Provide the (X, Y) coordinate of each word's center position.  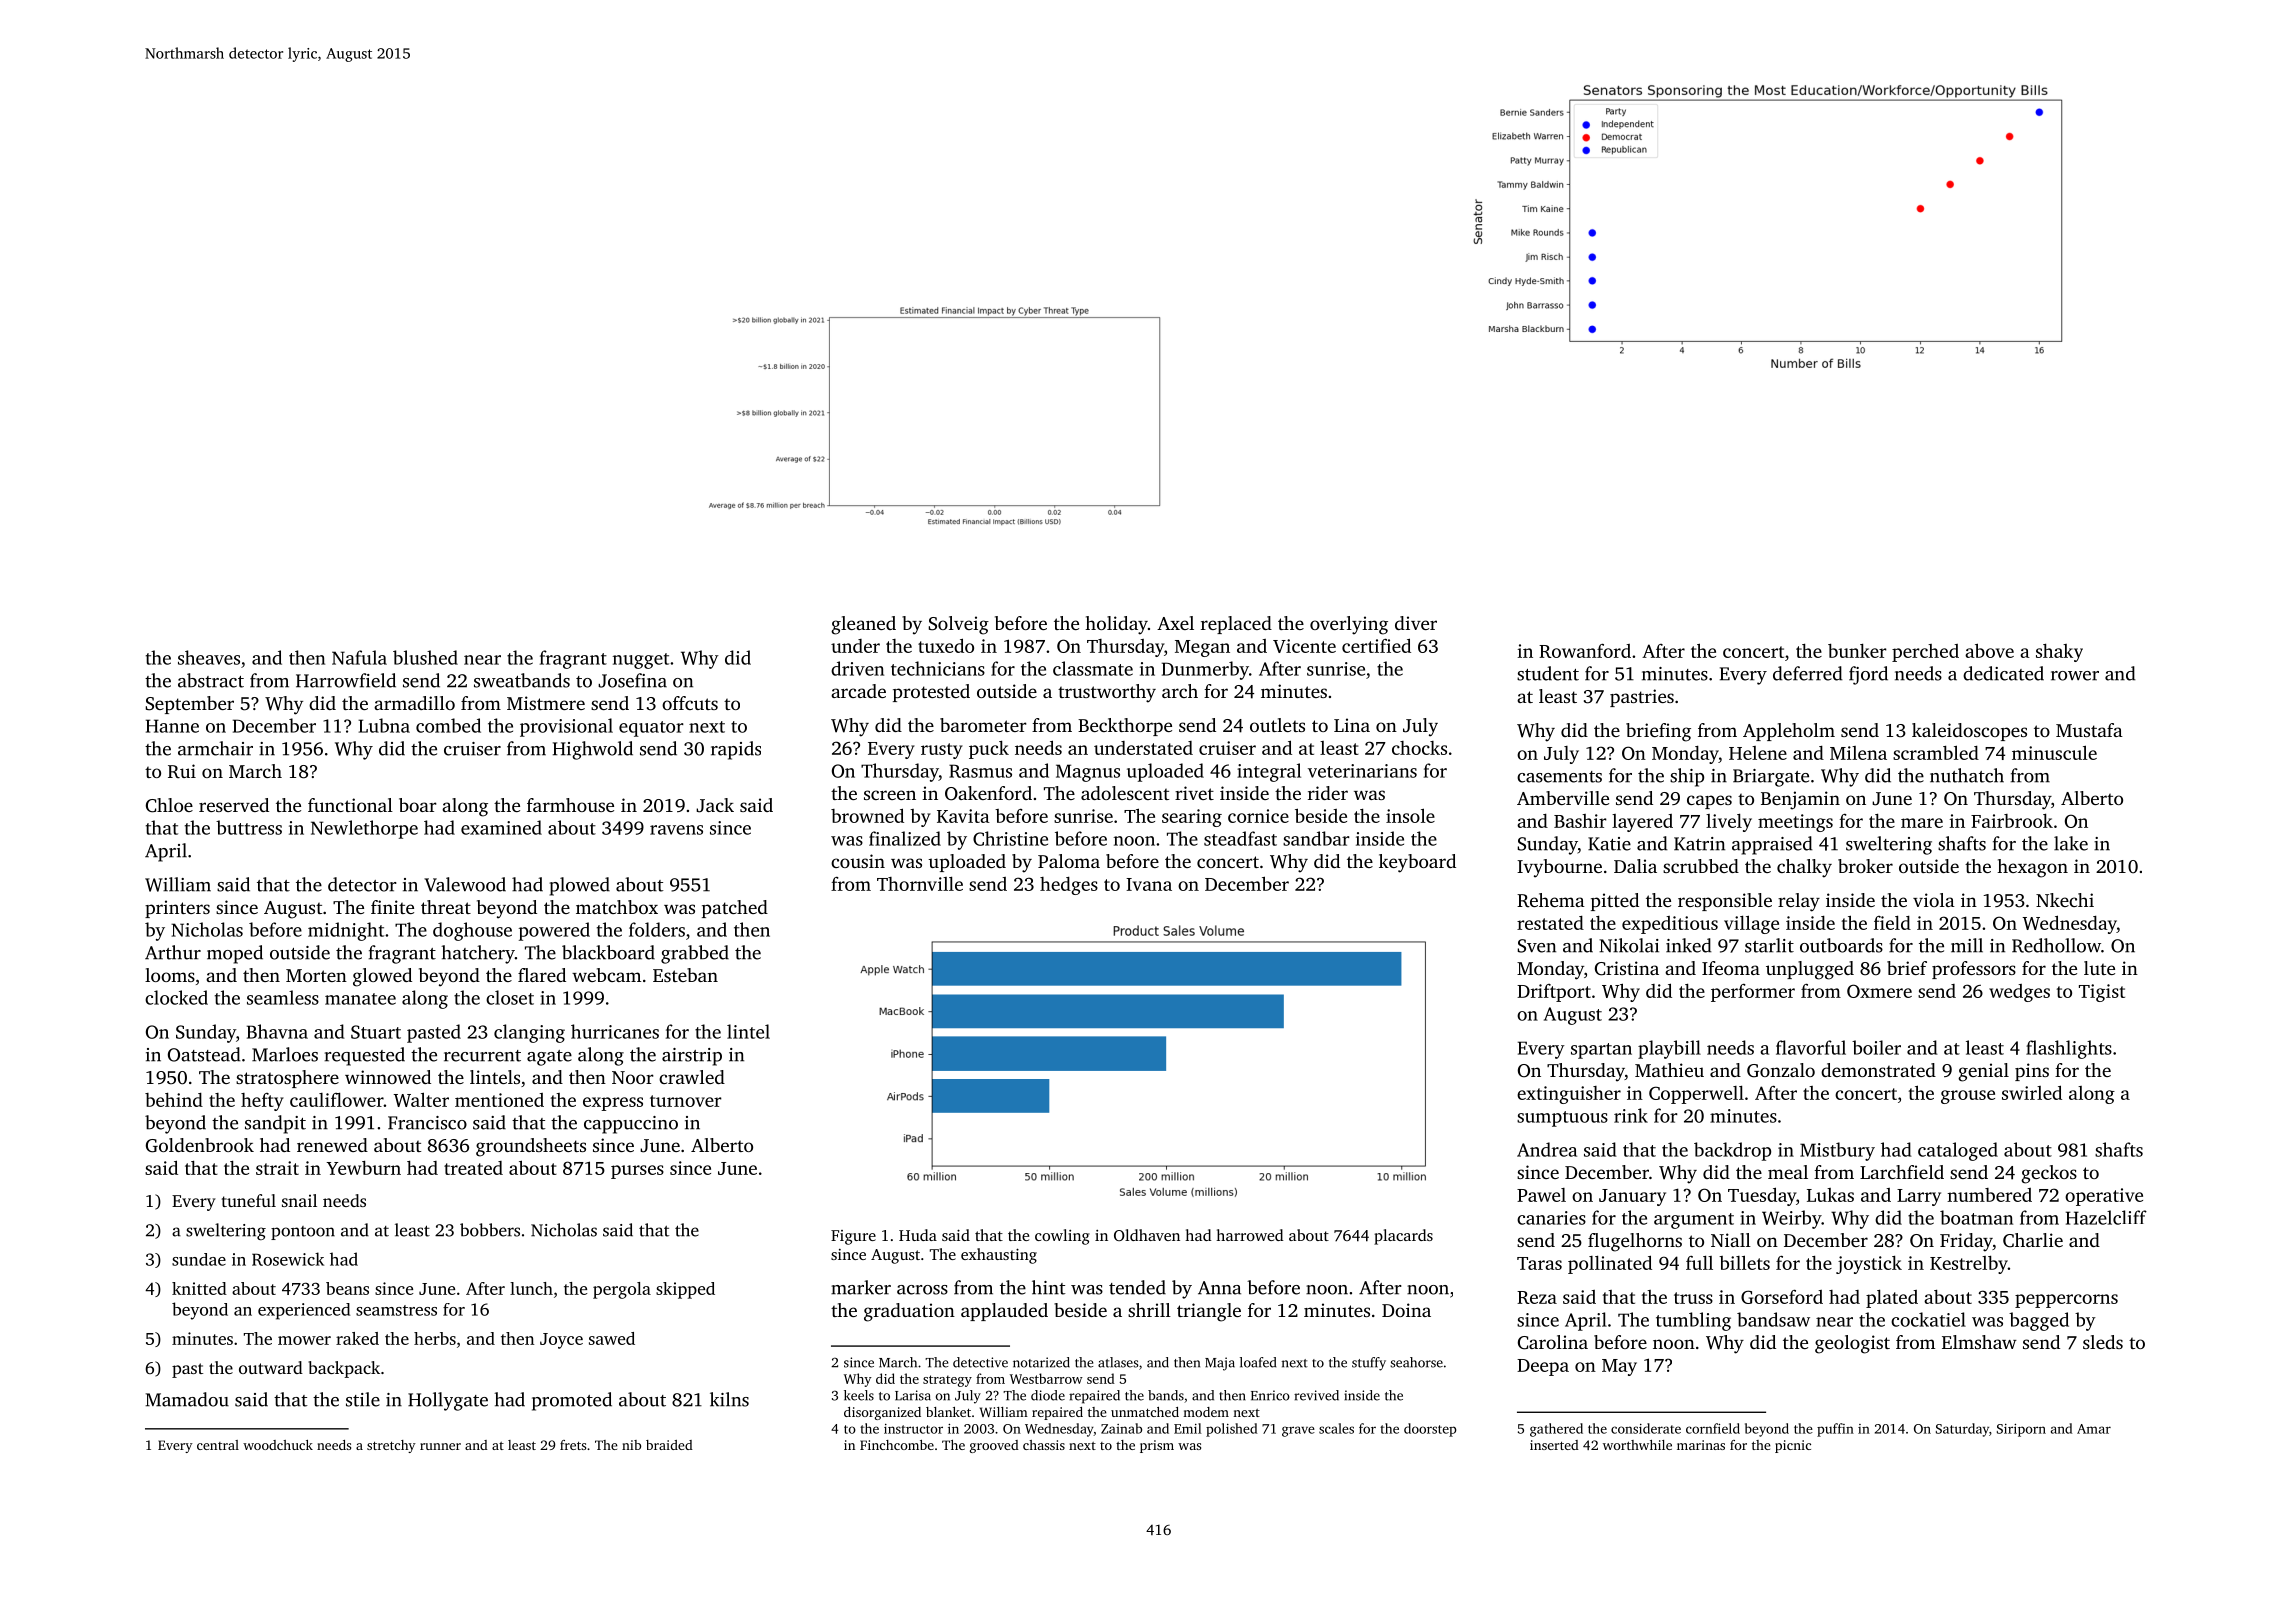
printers (177, 909)
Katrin (1699, 844)
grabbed (695, 954)
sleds (2103, 1342)
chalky (1804, 868)
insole (1410, 815)
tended (1137, 1287)
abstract (211, 680)
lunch (531, 1288)
